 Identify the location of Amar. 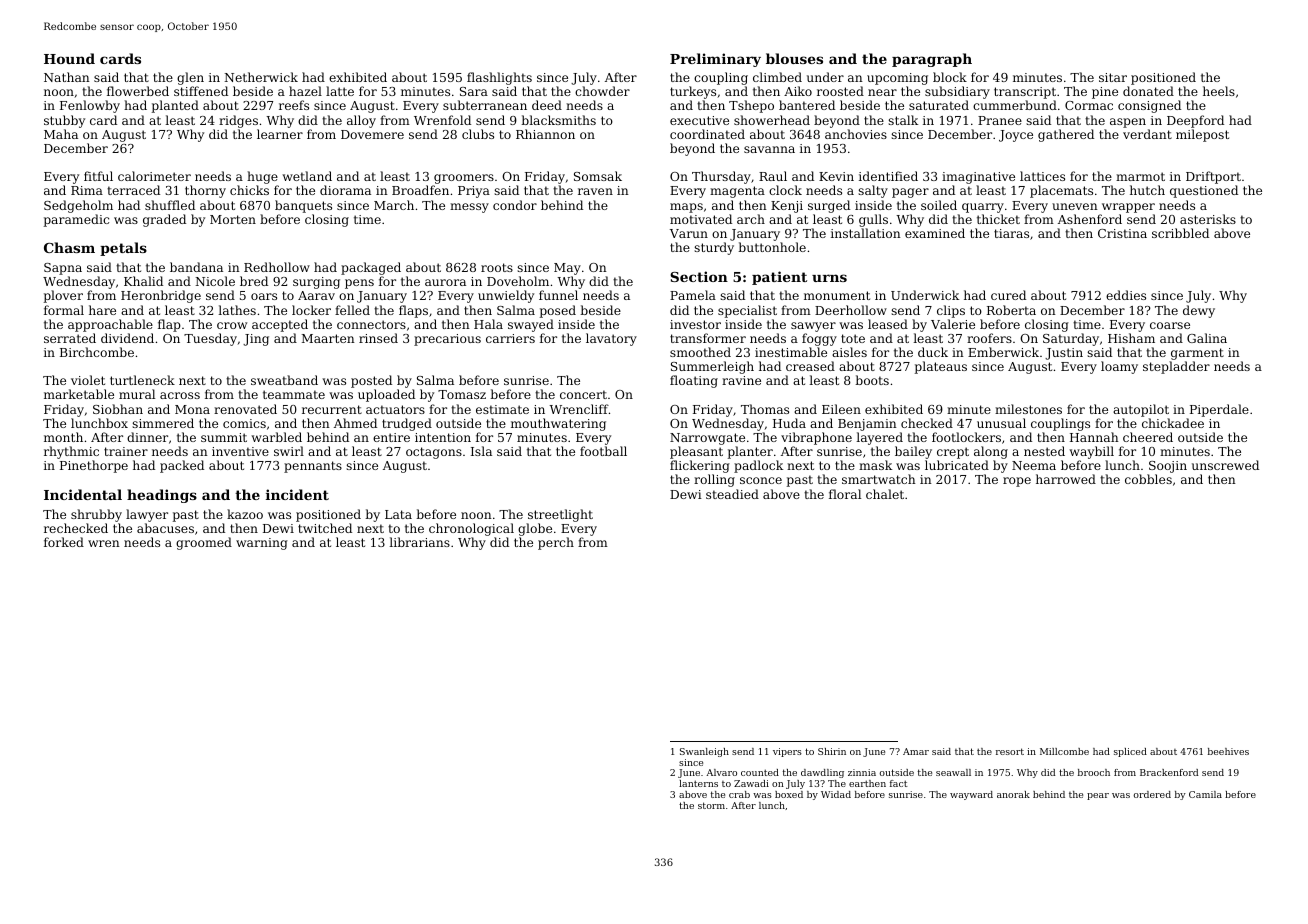
(916, 751).
